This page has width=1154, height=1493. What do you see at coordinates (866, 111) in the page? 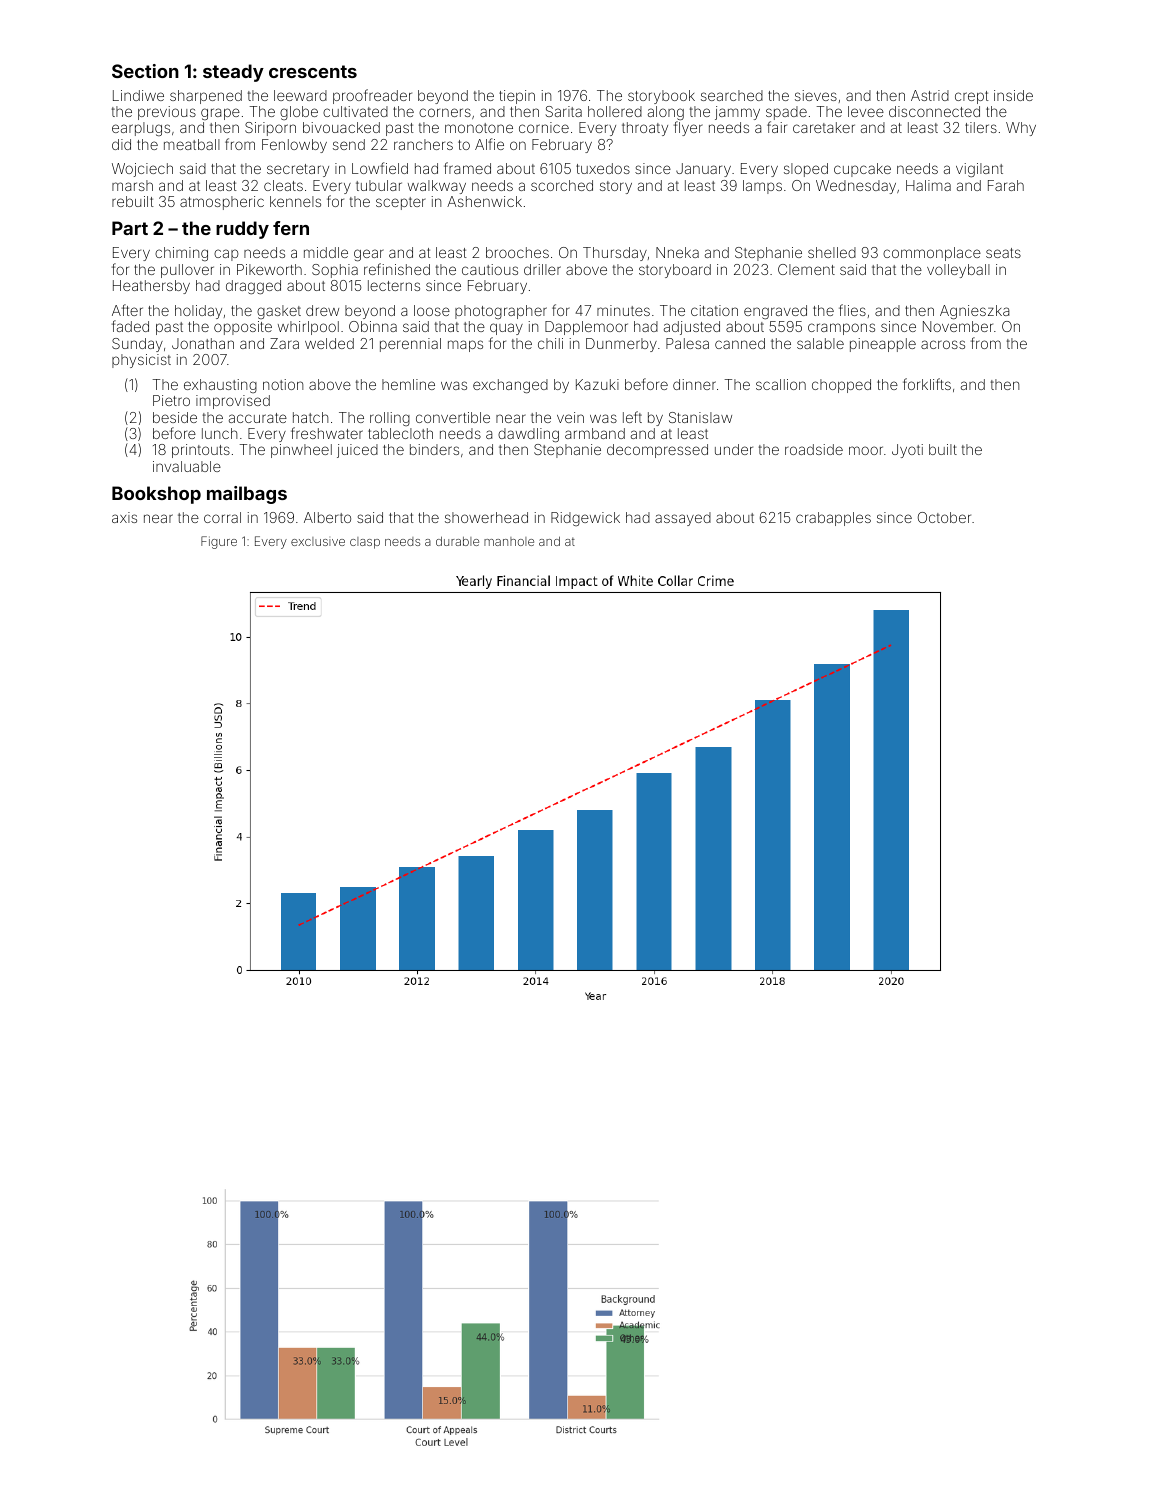
I see `levee` at bounding box center [866, 111].
